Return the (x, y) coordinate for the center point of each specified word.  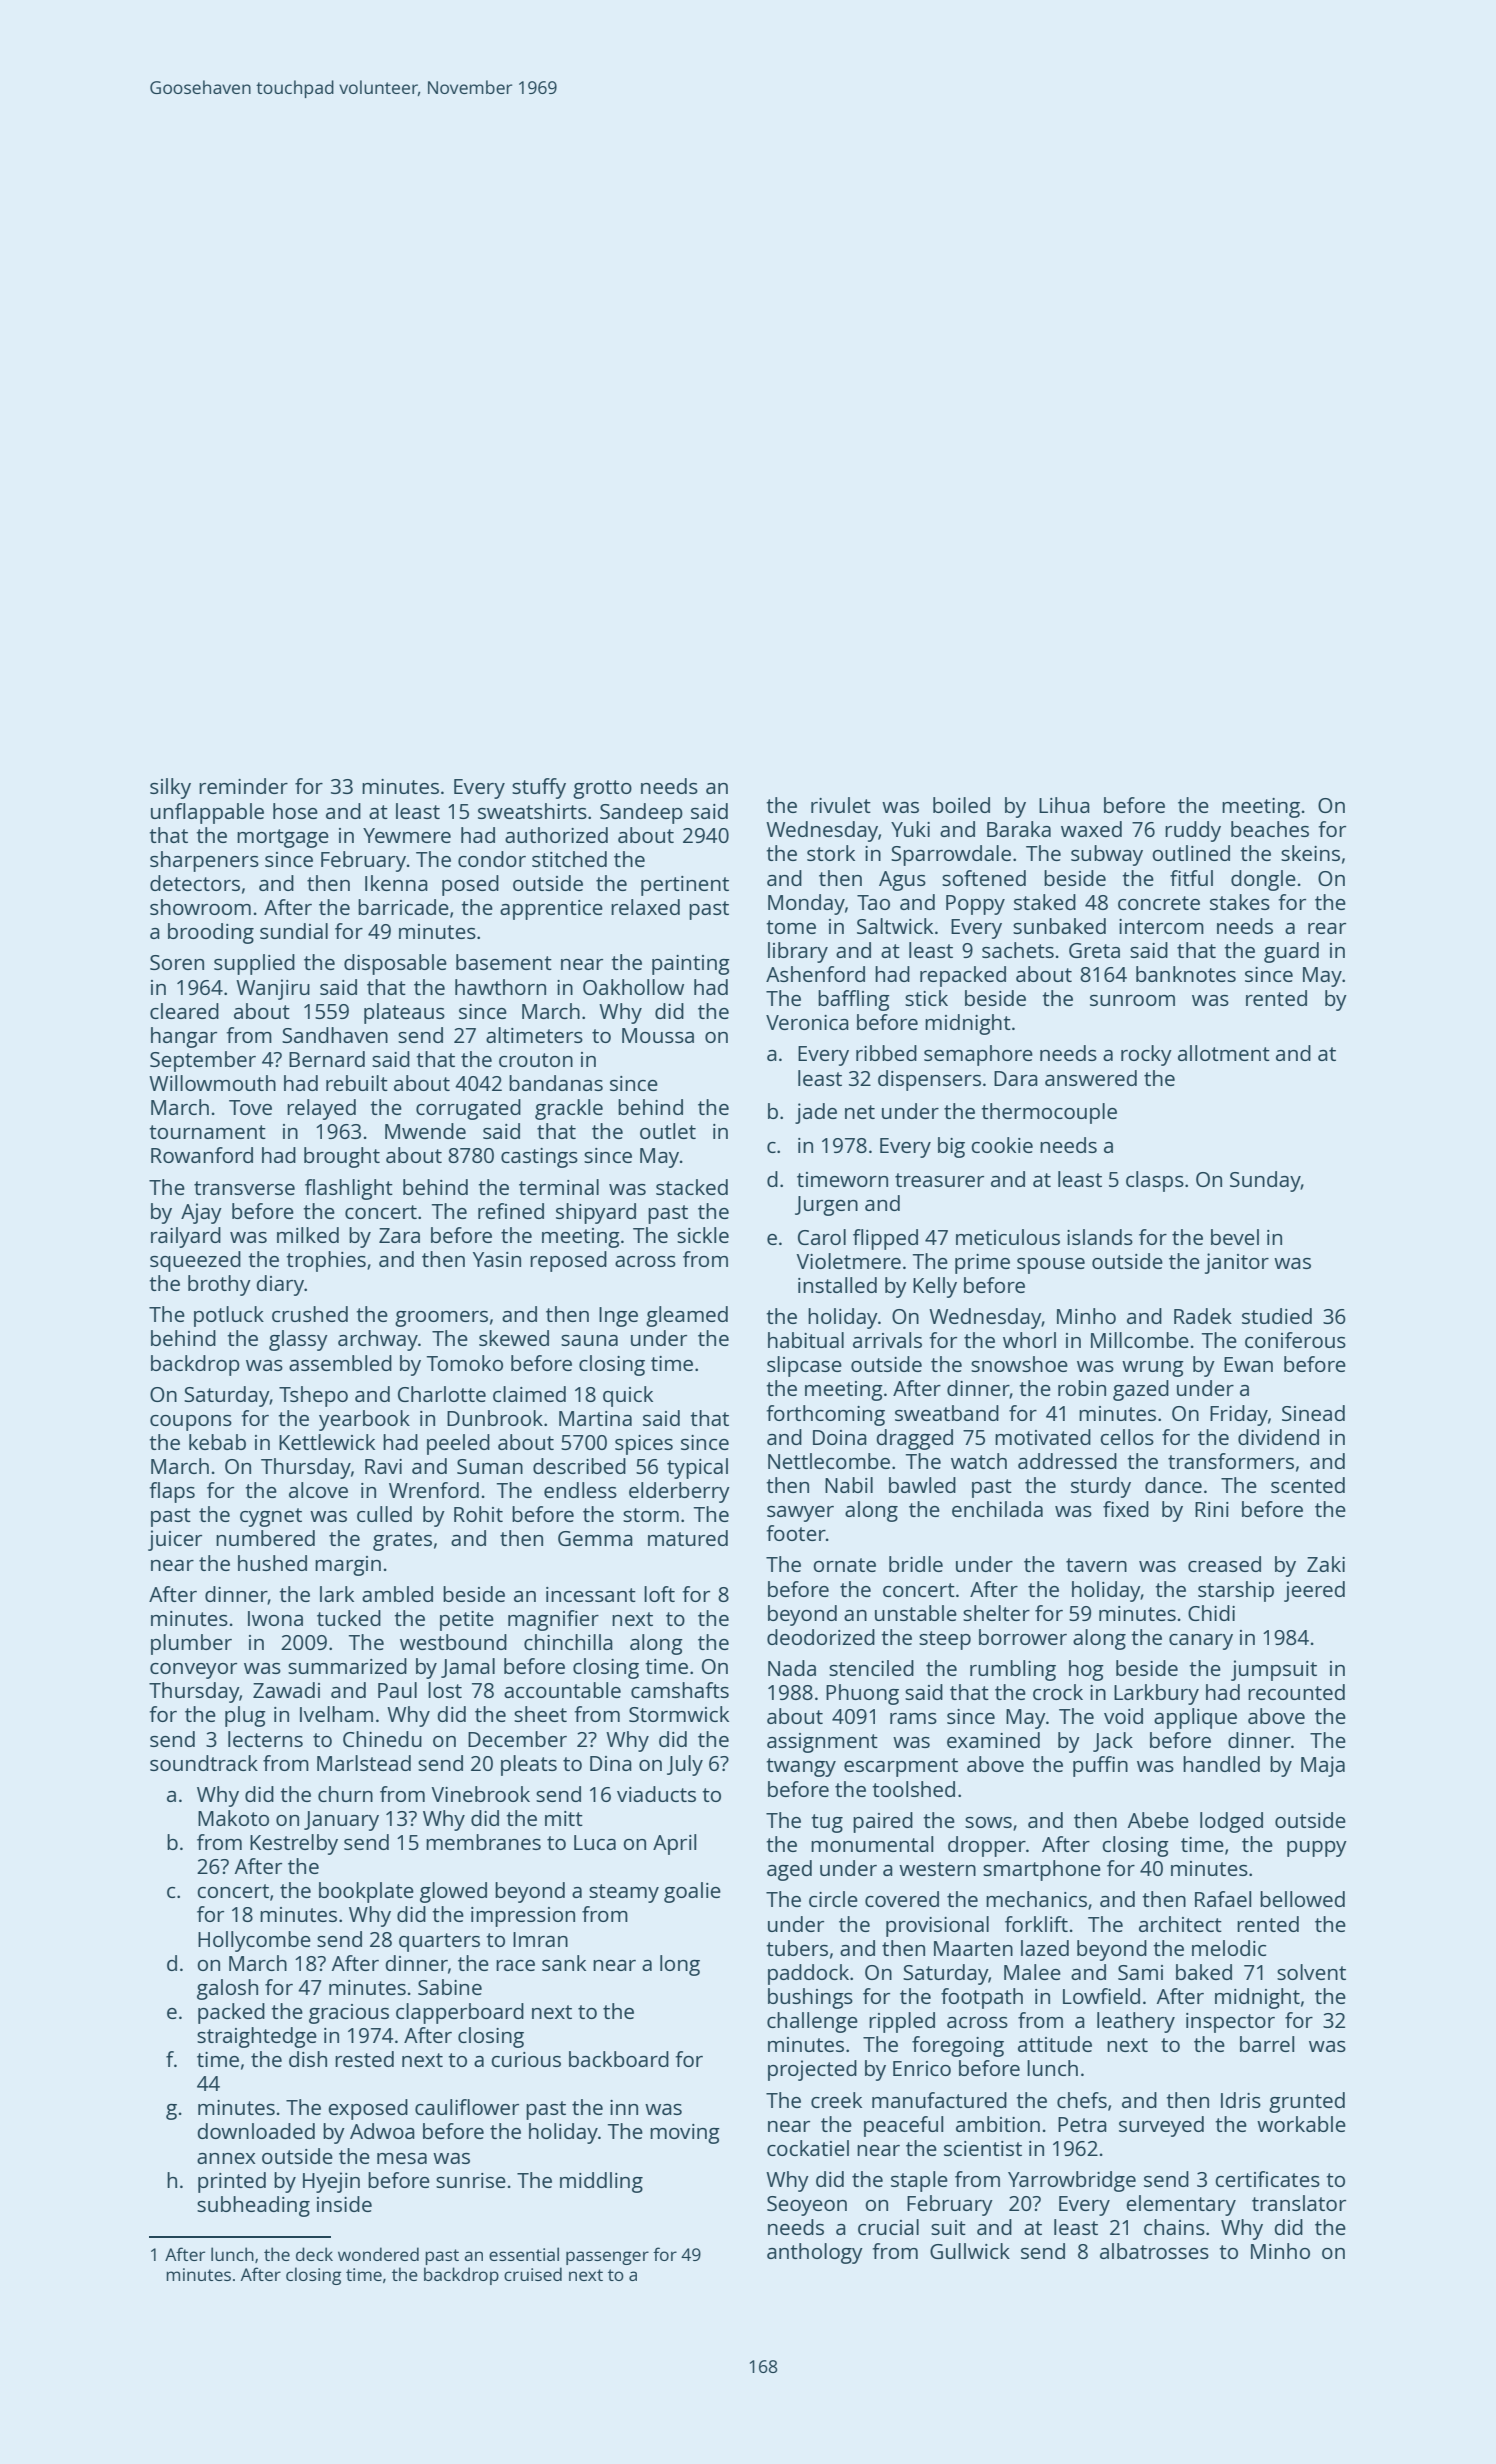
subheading (253, 2206)
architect (1180, 1924)
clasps (1155, 1181)
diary (280, 1285)
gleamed (687, 1316)
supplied (254, 964)
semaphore (978, 1055)
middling (601, 2182)
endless (580, 1490)
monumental (872, 1844)
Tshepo (313, 1396)
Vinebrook (480, 1794)
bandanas (556, 1083)
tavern (1096, 1565)
